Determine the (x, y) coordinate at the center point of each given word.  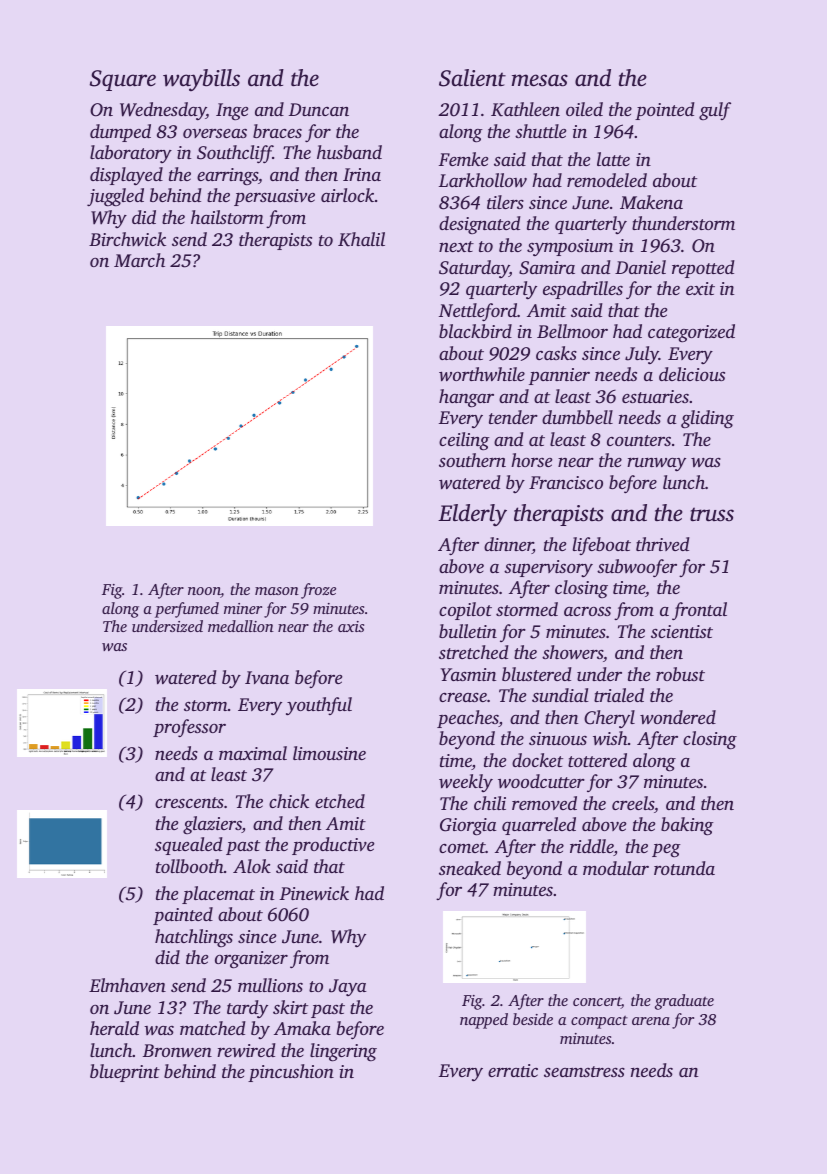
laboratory (131, 154)
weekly (466, 783)
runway (656, 465)
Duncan (319, 109)
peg (666, 850)
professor (189, 728)
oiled (584, 109)
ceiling (464, 441)
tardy (247, 1009)
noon (204, 592)
